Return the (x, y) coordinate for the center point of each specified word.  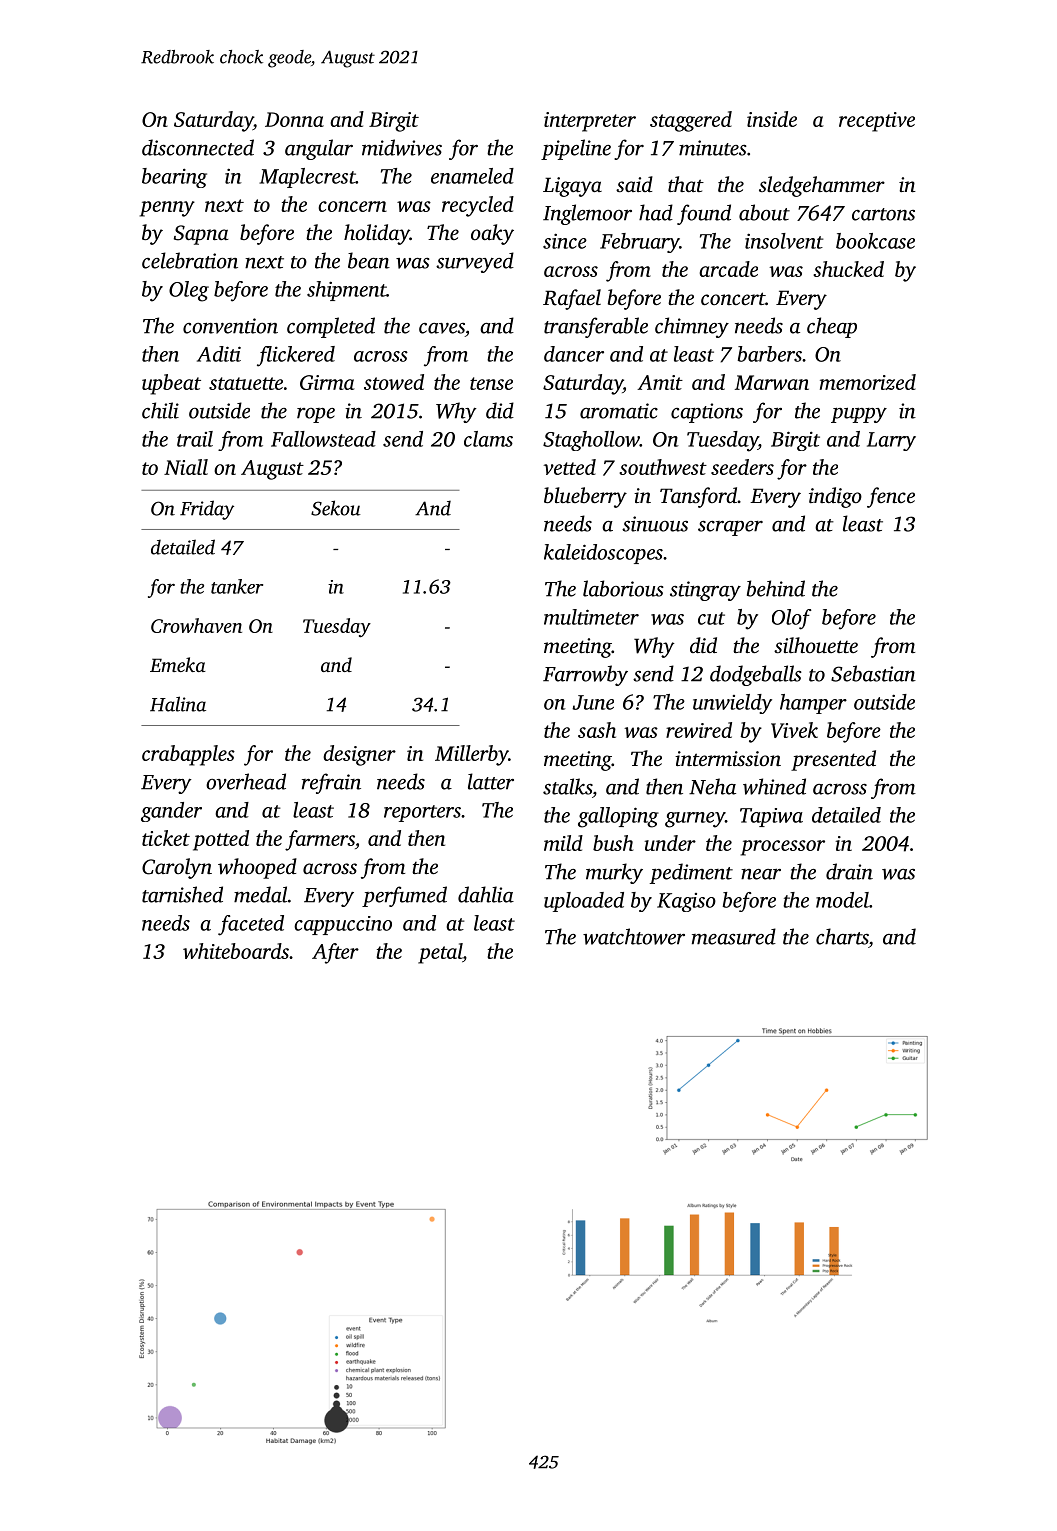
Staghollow (591, 441)
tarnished (182, 894)
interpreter (590, 122)
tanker (237, 586)
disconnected (198, 147)
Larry (891, 441)
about (764, 212)
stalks (567, 786)
